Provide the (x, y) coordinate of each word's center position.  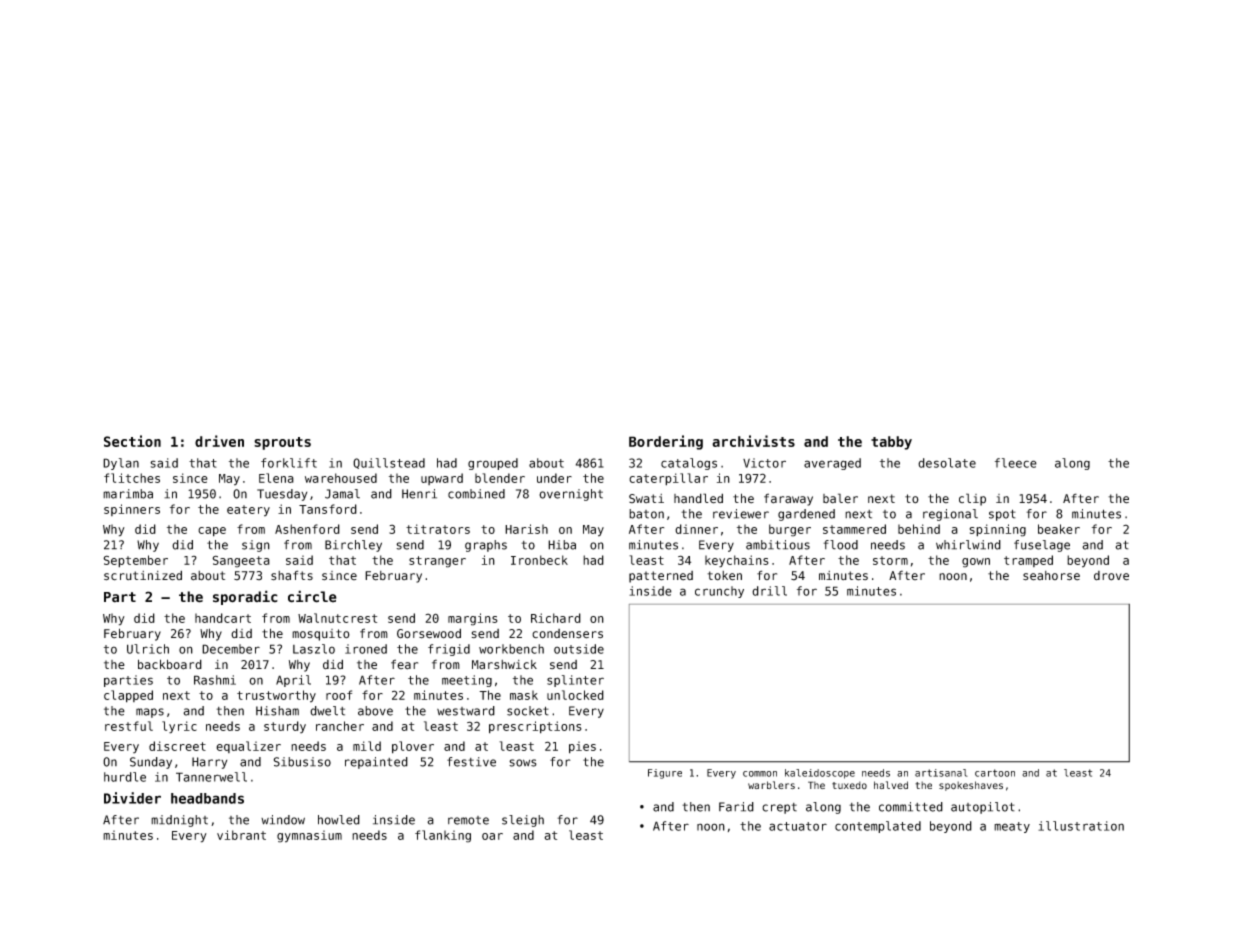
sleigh (523, 821)
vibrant (241, 835)
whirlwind (968, 545)
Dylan (121, 464)
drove (1111, 576)
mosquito (321, 635)
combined (476, 494)
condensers (567, 634)
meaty (1012, 827)
